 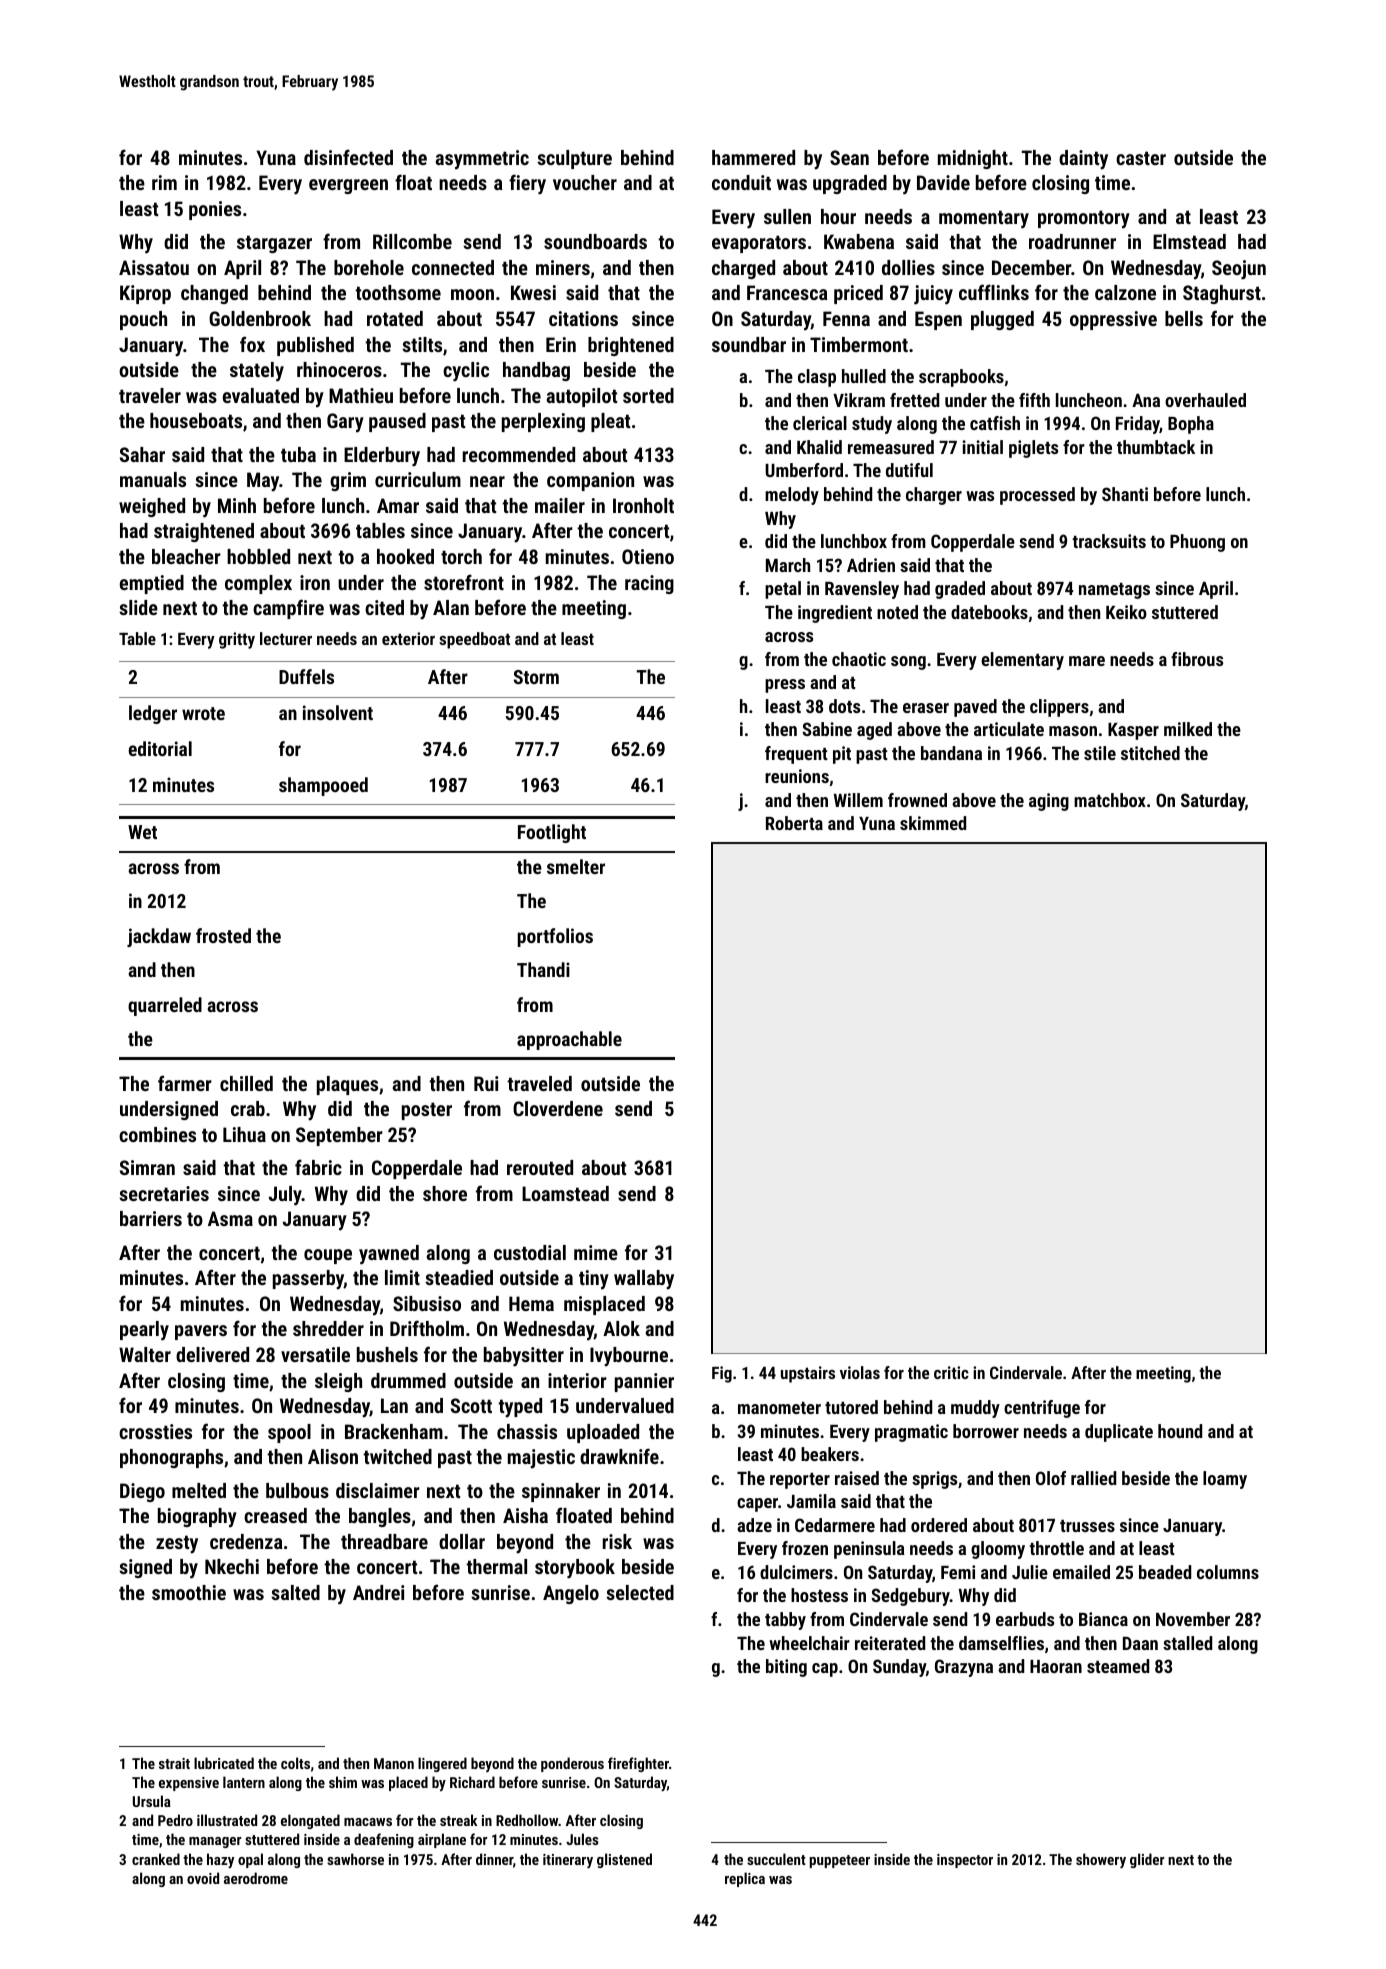 I want to click on Walter, so click(x=145, y=1354).
